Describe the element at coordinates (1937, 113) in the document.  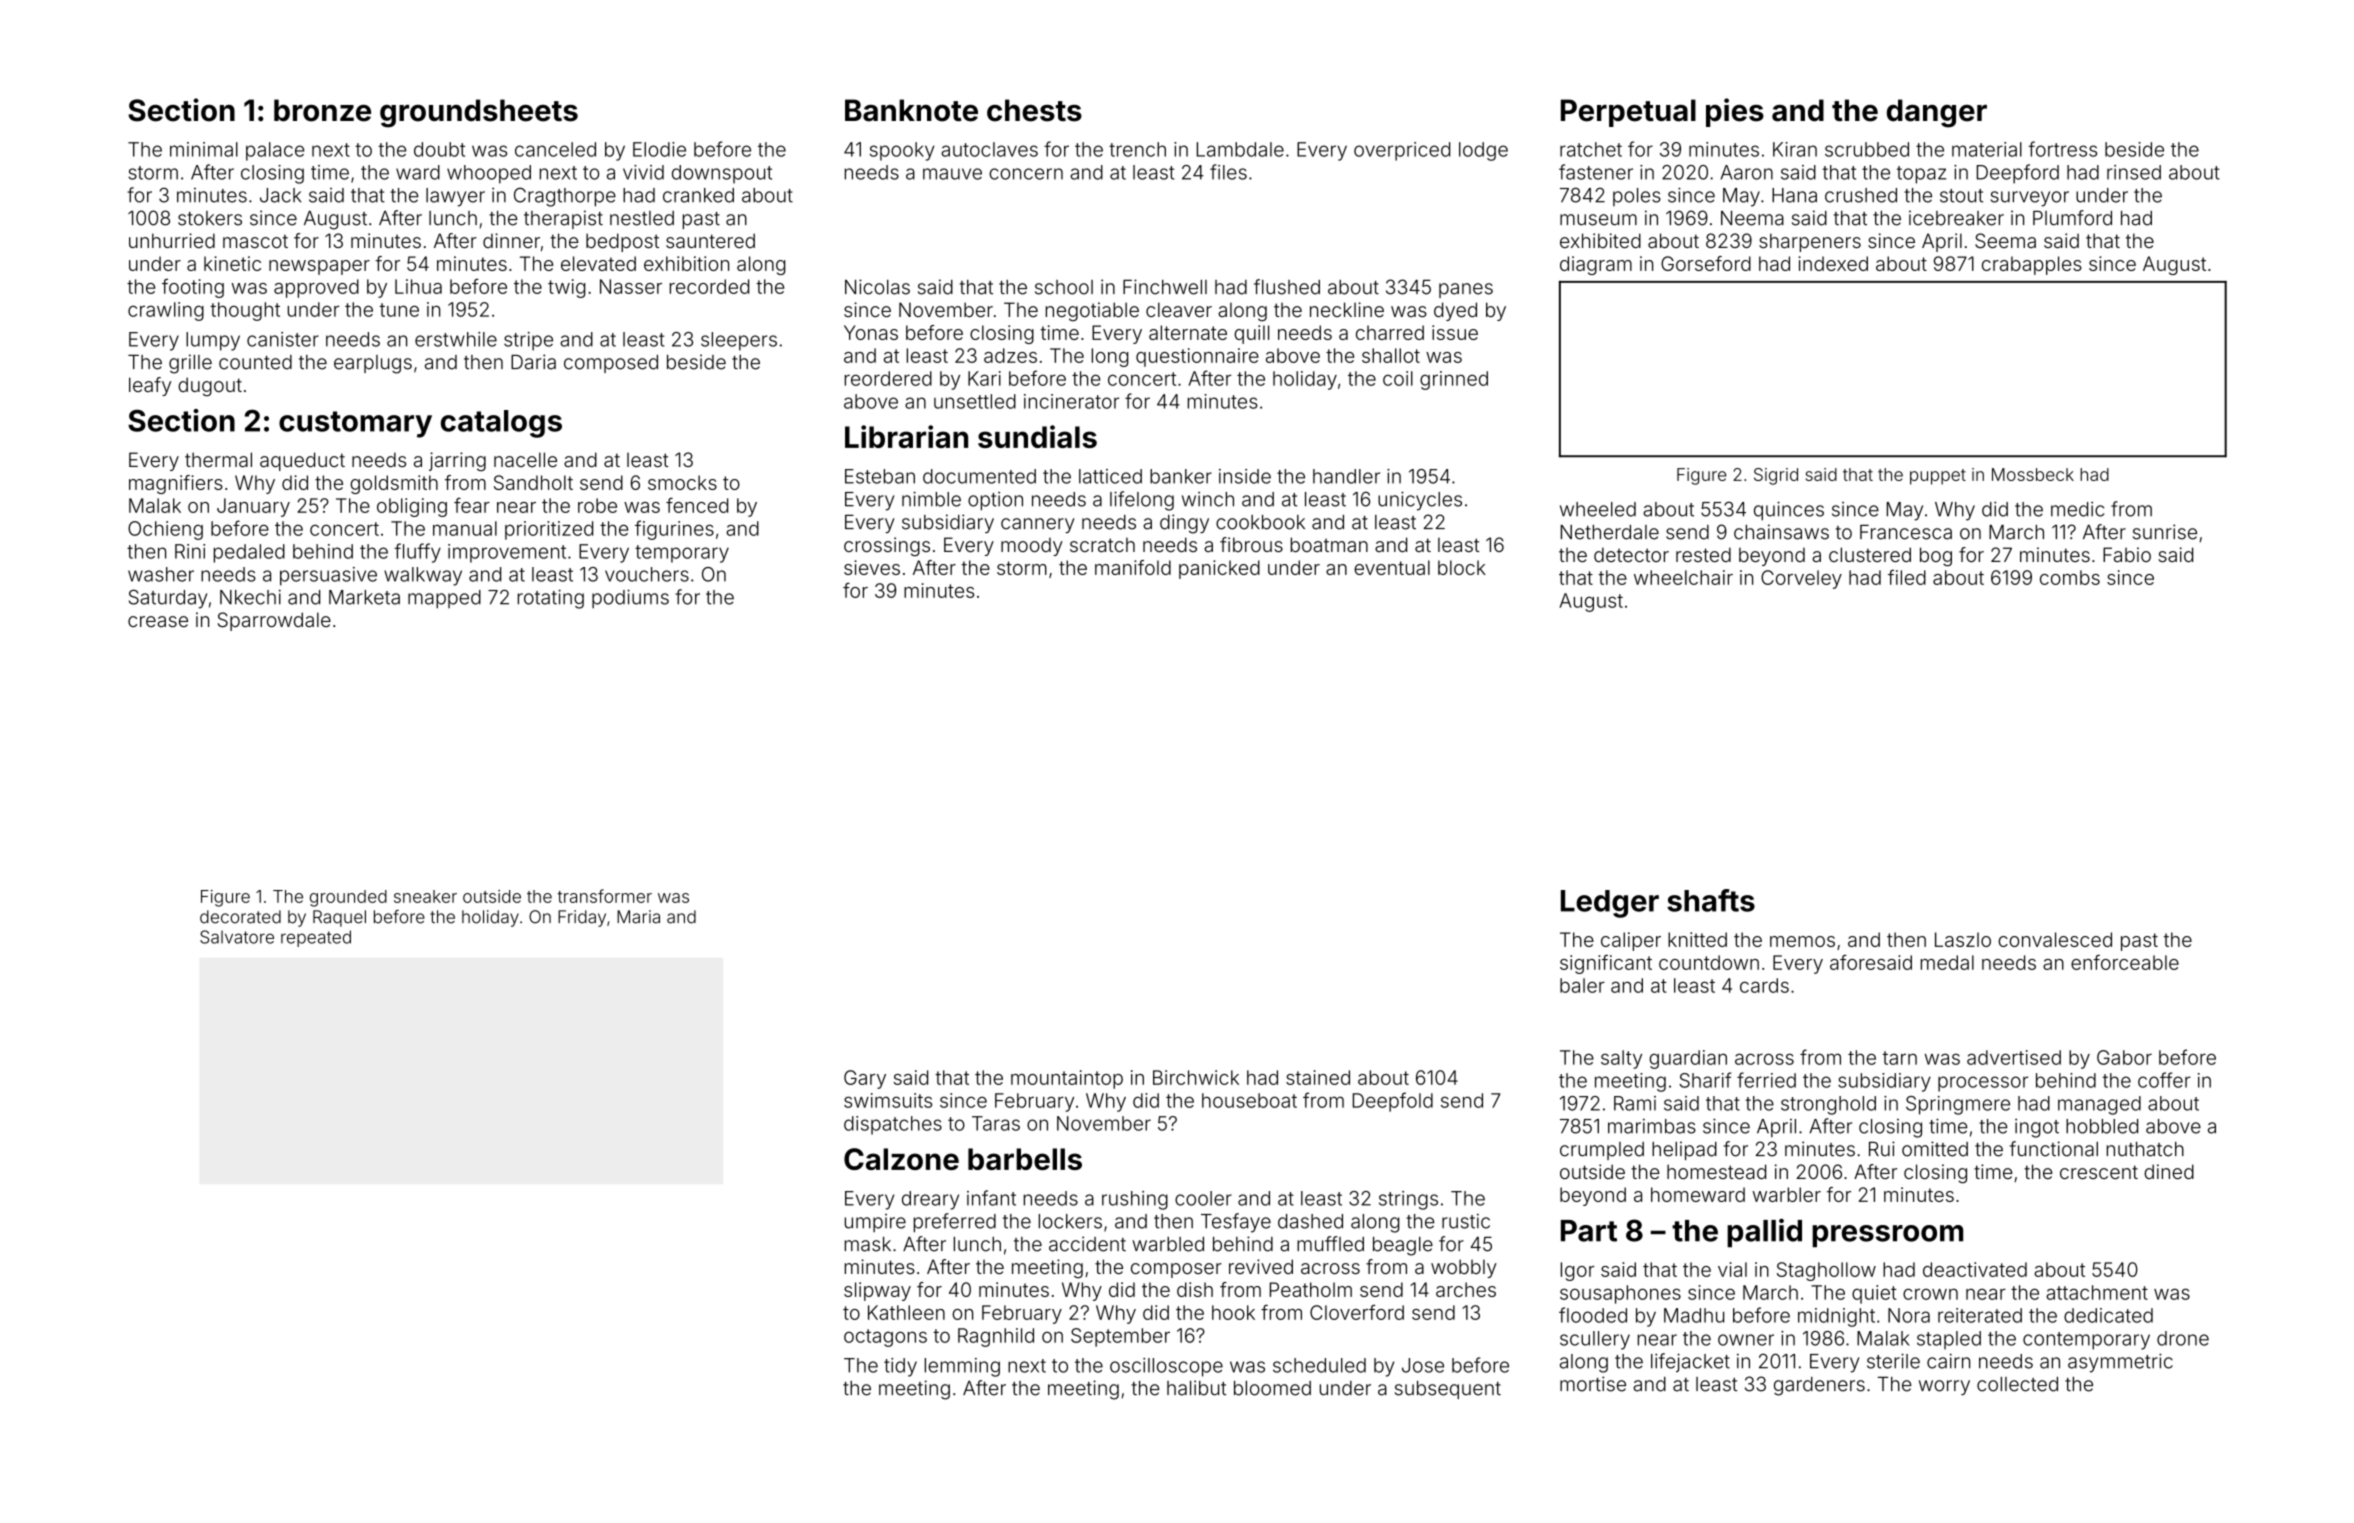
I see `danger` at that location.
